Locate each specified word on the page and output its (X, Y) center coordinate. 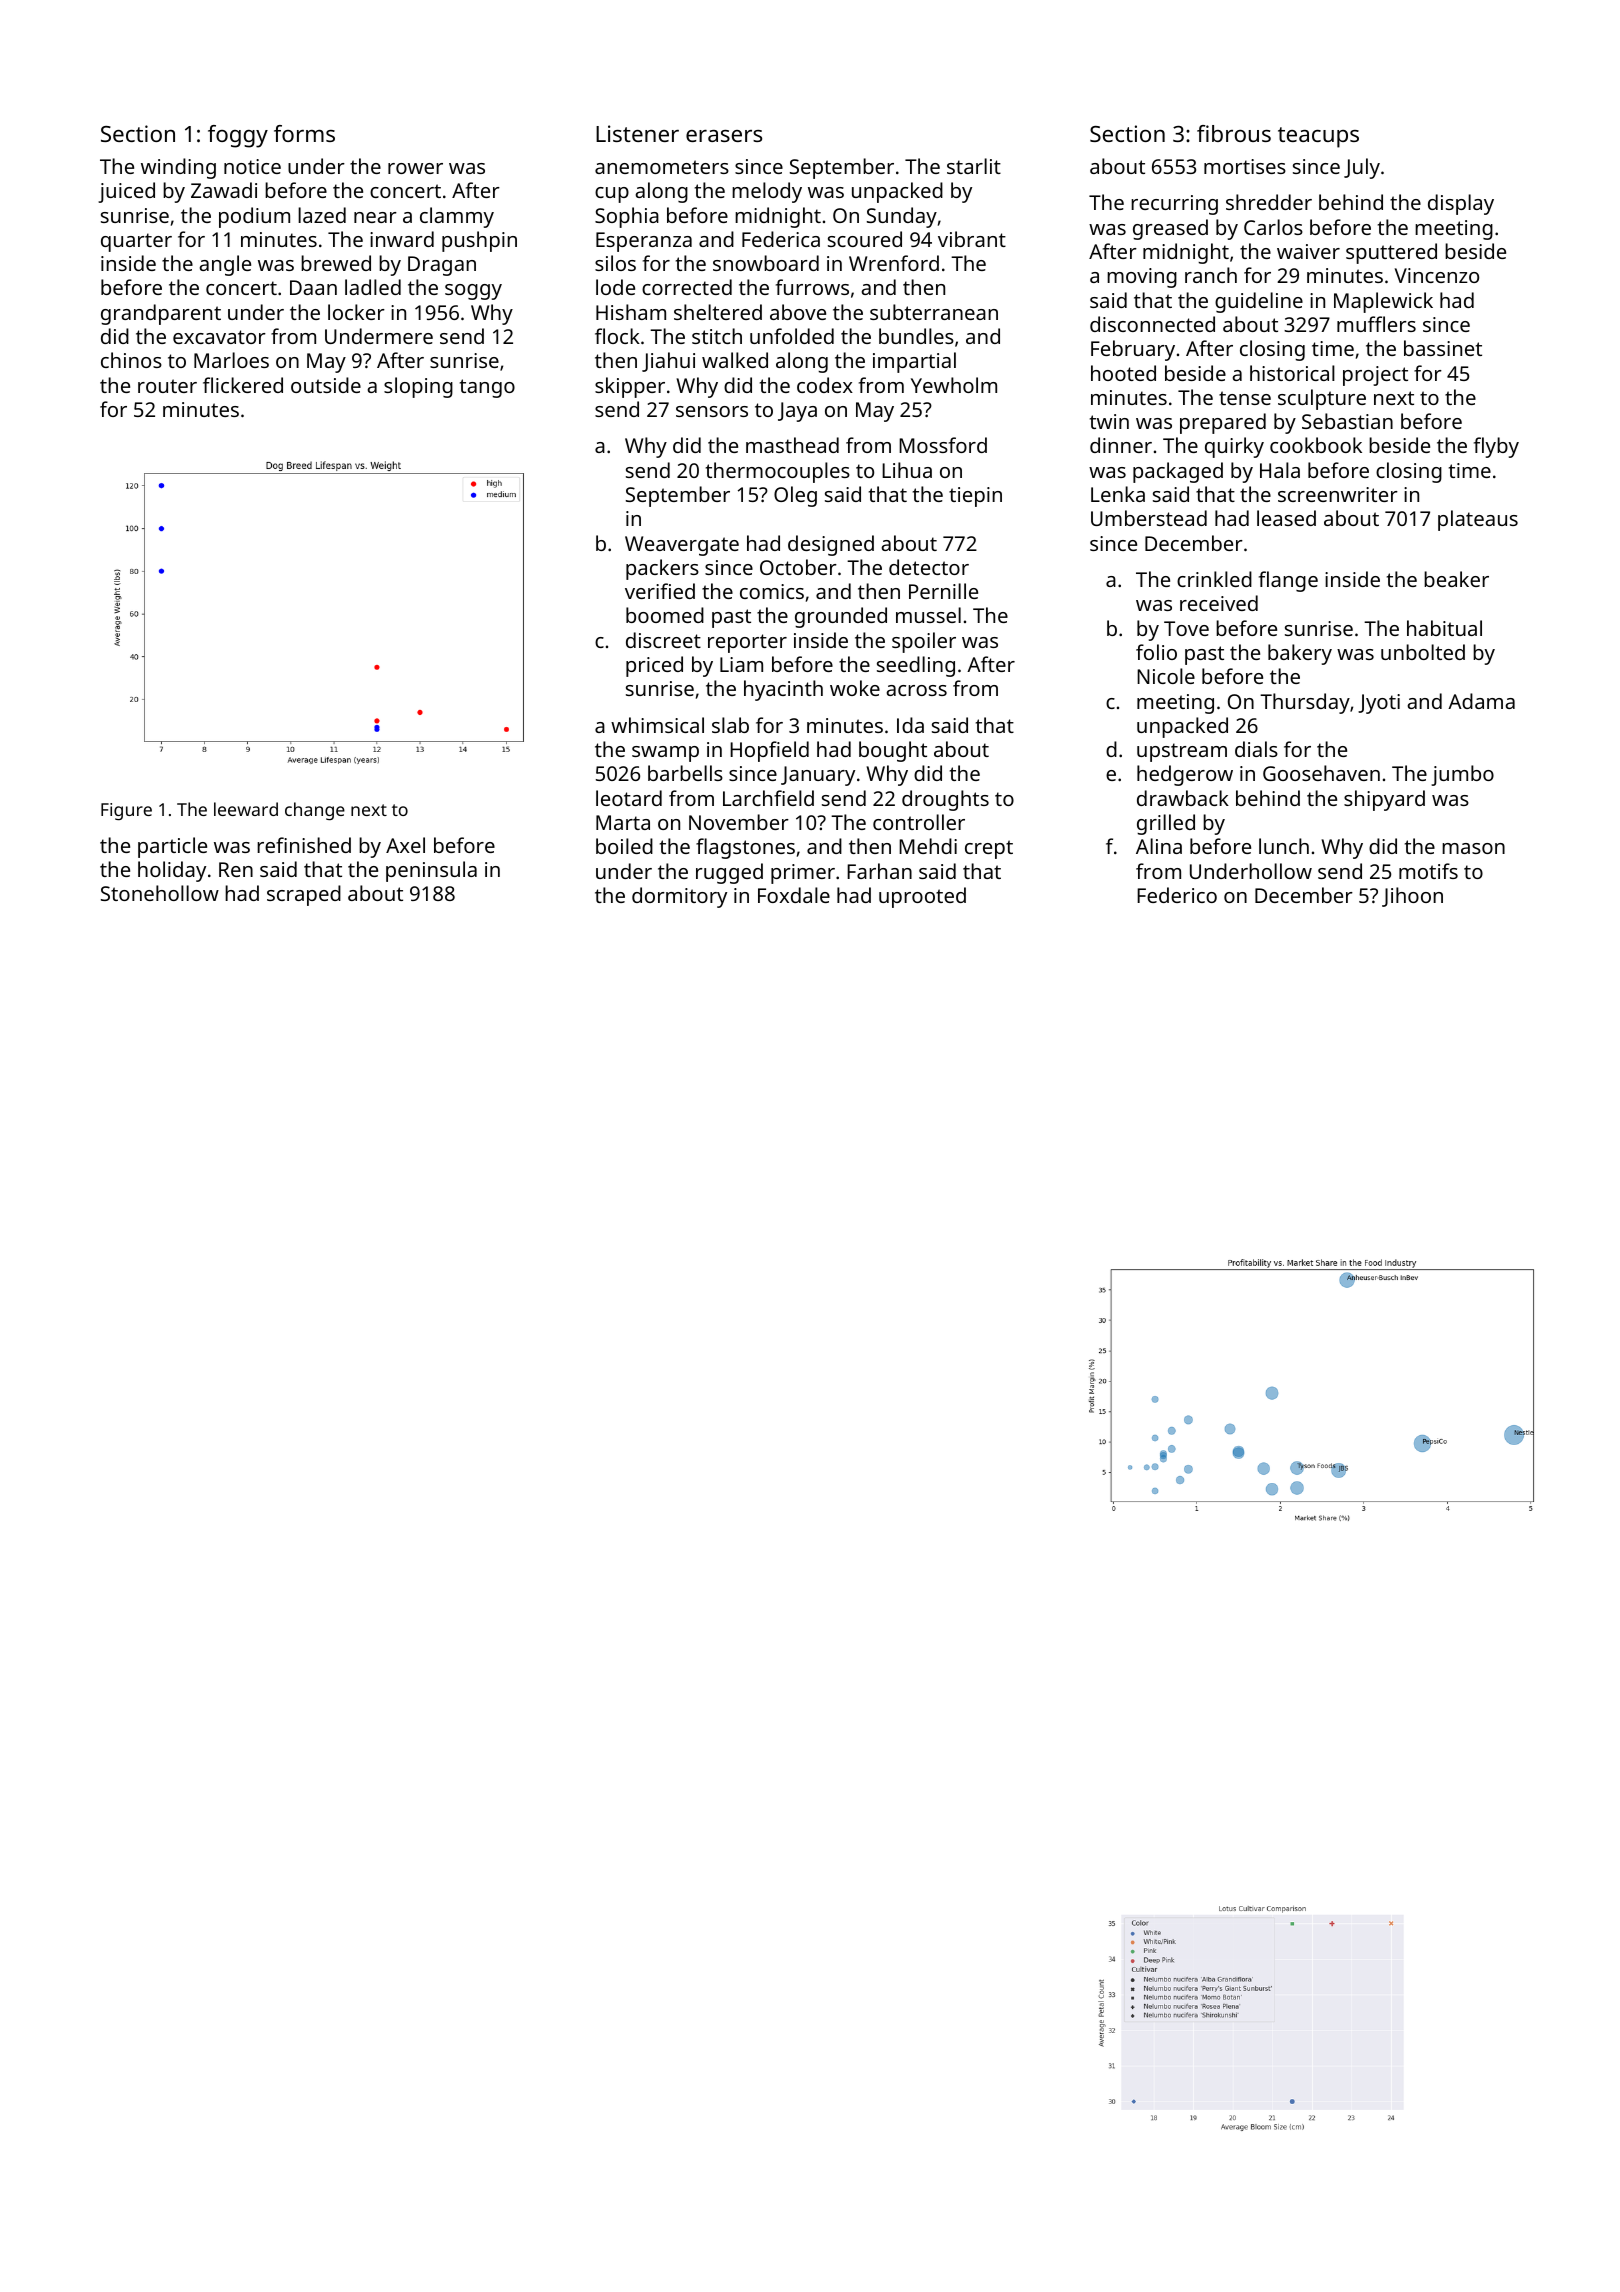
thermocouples (778, 472)
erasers (724, 136)
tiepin (975, 497)
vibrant (972, 239)
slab (730, 725)
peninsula (431, 871)
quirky (1234, 447)
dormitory (679, 897)
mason (1473, 848)
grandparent (161, 314)
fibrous (1234, 133)
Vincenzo (1437, 275)
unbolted (1423, 652)
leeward (246, 809)
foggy (238, 136)
